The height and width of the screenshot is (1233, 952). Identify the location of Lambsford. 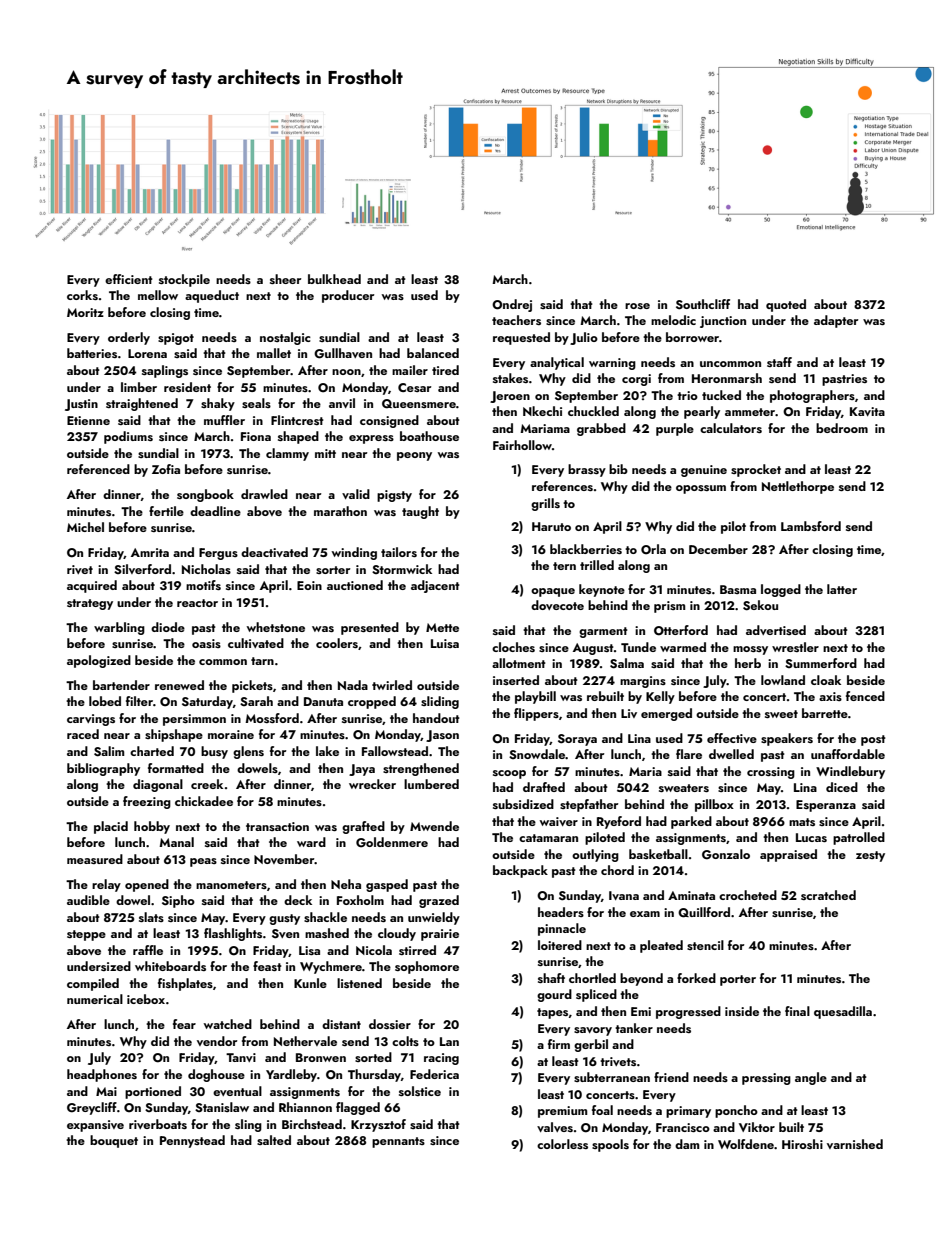
(811, 526).
